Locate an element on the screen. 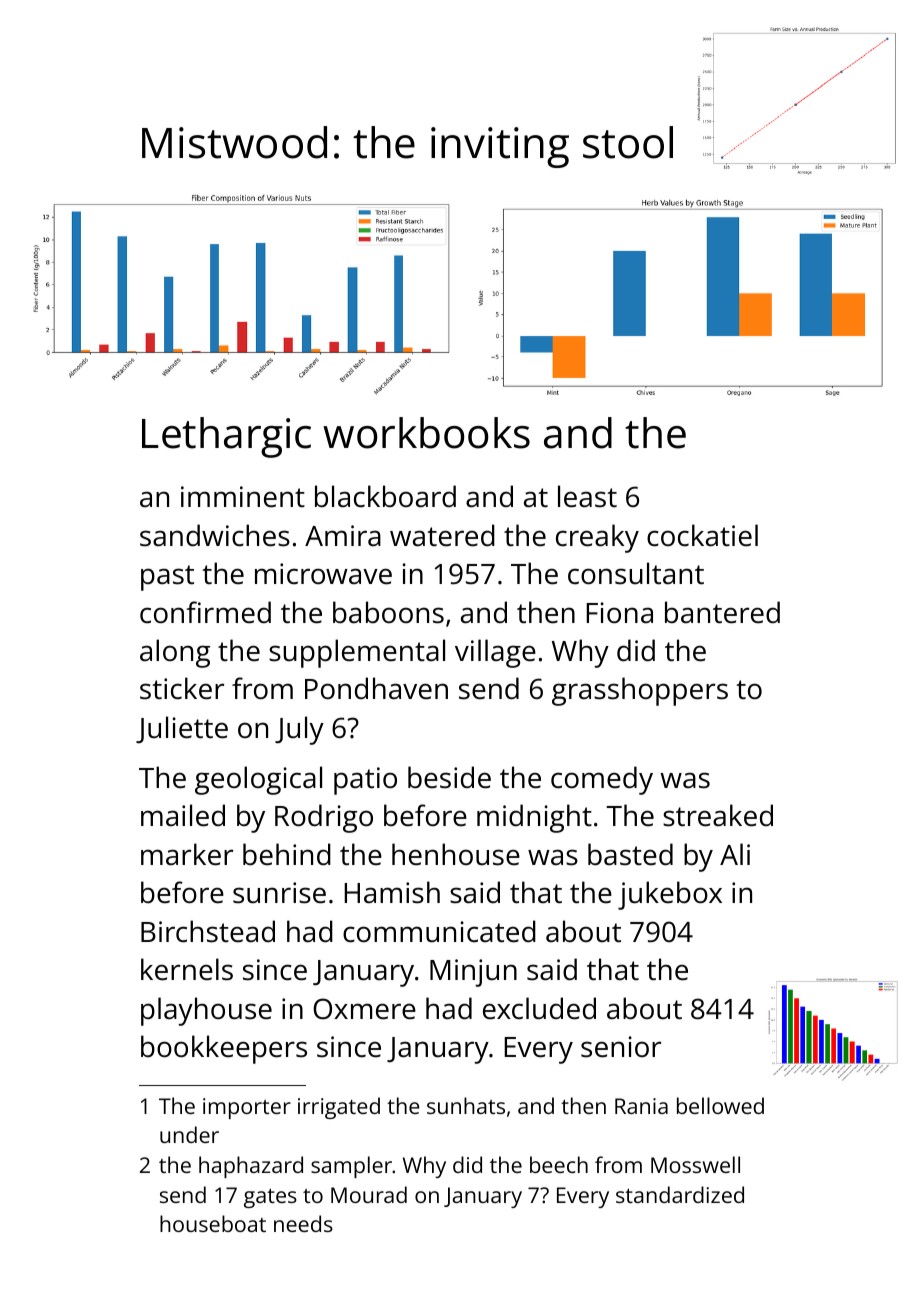 This screenshot has width=924, height=1311. jukebox is located at coordinates (670, 895).
